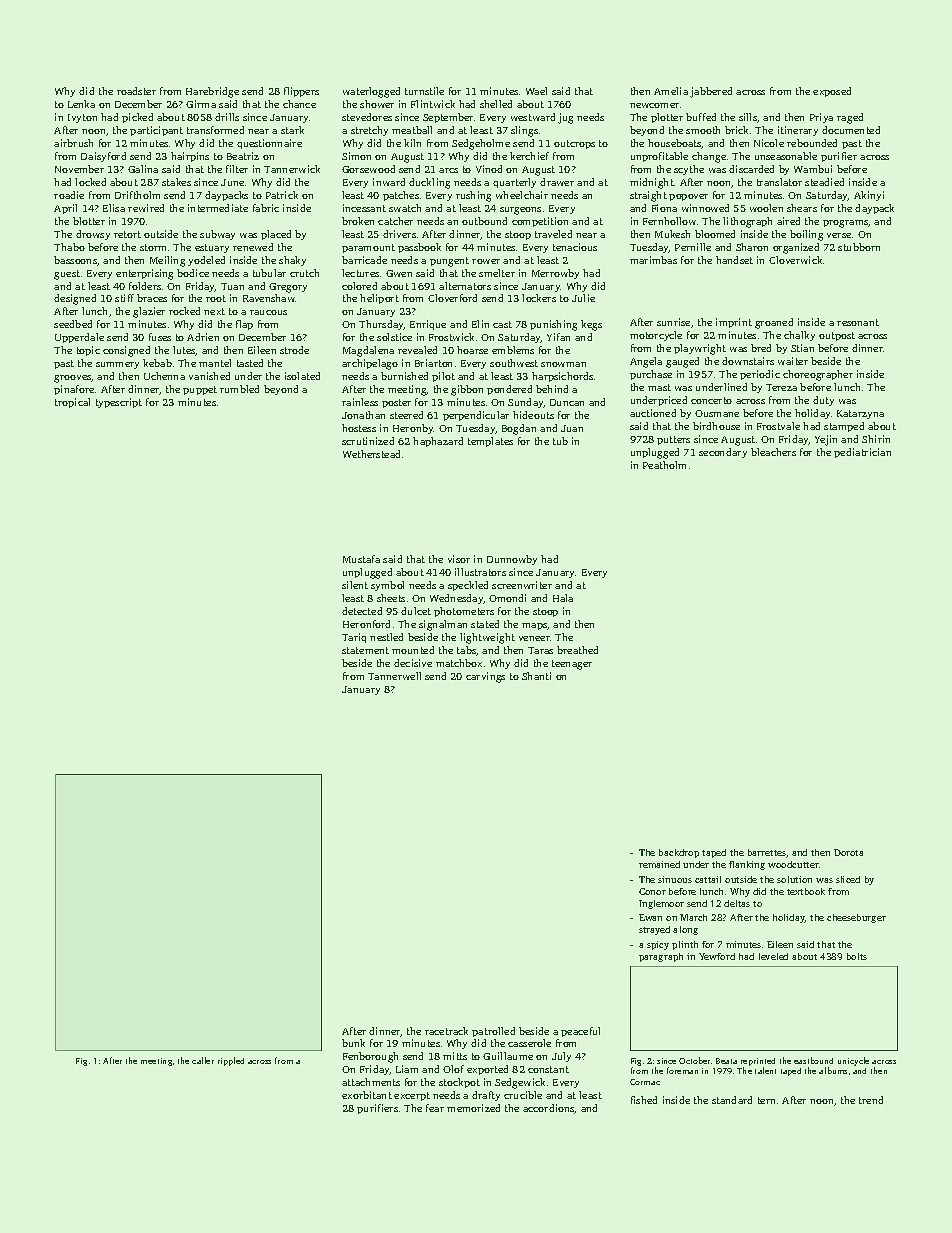 This image has width=952, height=1233. Describe the element at coordinates (734, 260) in the image. I see `handset` at that location.
